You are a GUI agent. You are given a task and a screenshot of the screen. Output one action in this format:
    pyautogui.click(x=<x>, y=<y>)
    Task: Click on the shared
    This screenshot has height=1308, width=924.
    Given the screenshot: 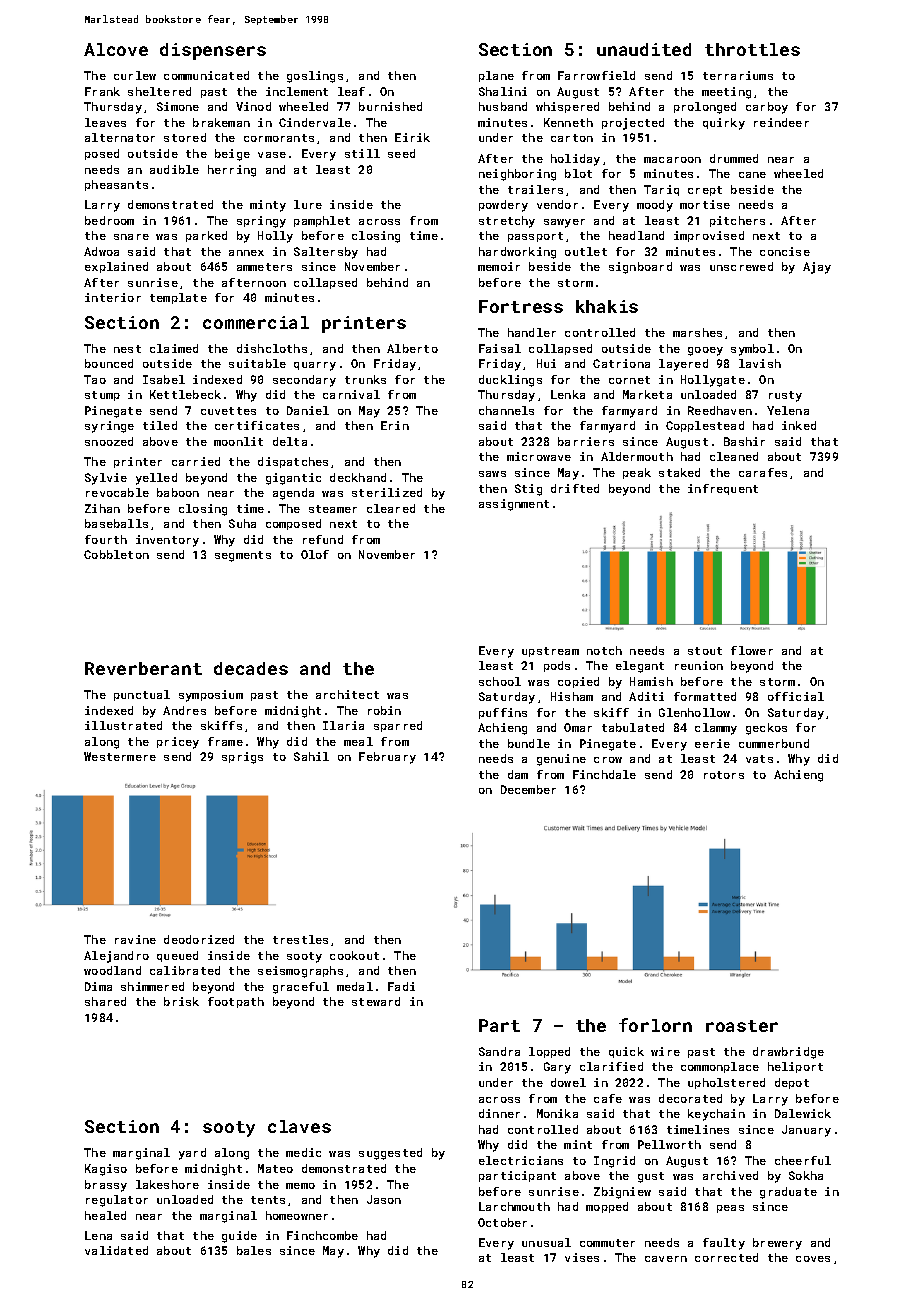 What is the action you would take?
    pyautogui.click(x=105, y=1001)
